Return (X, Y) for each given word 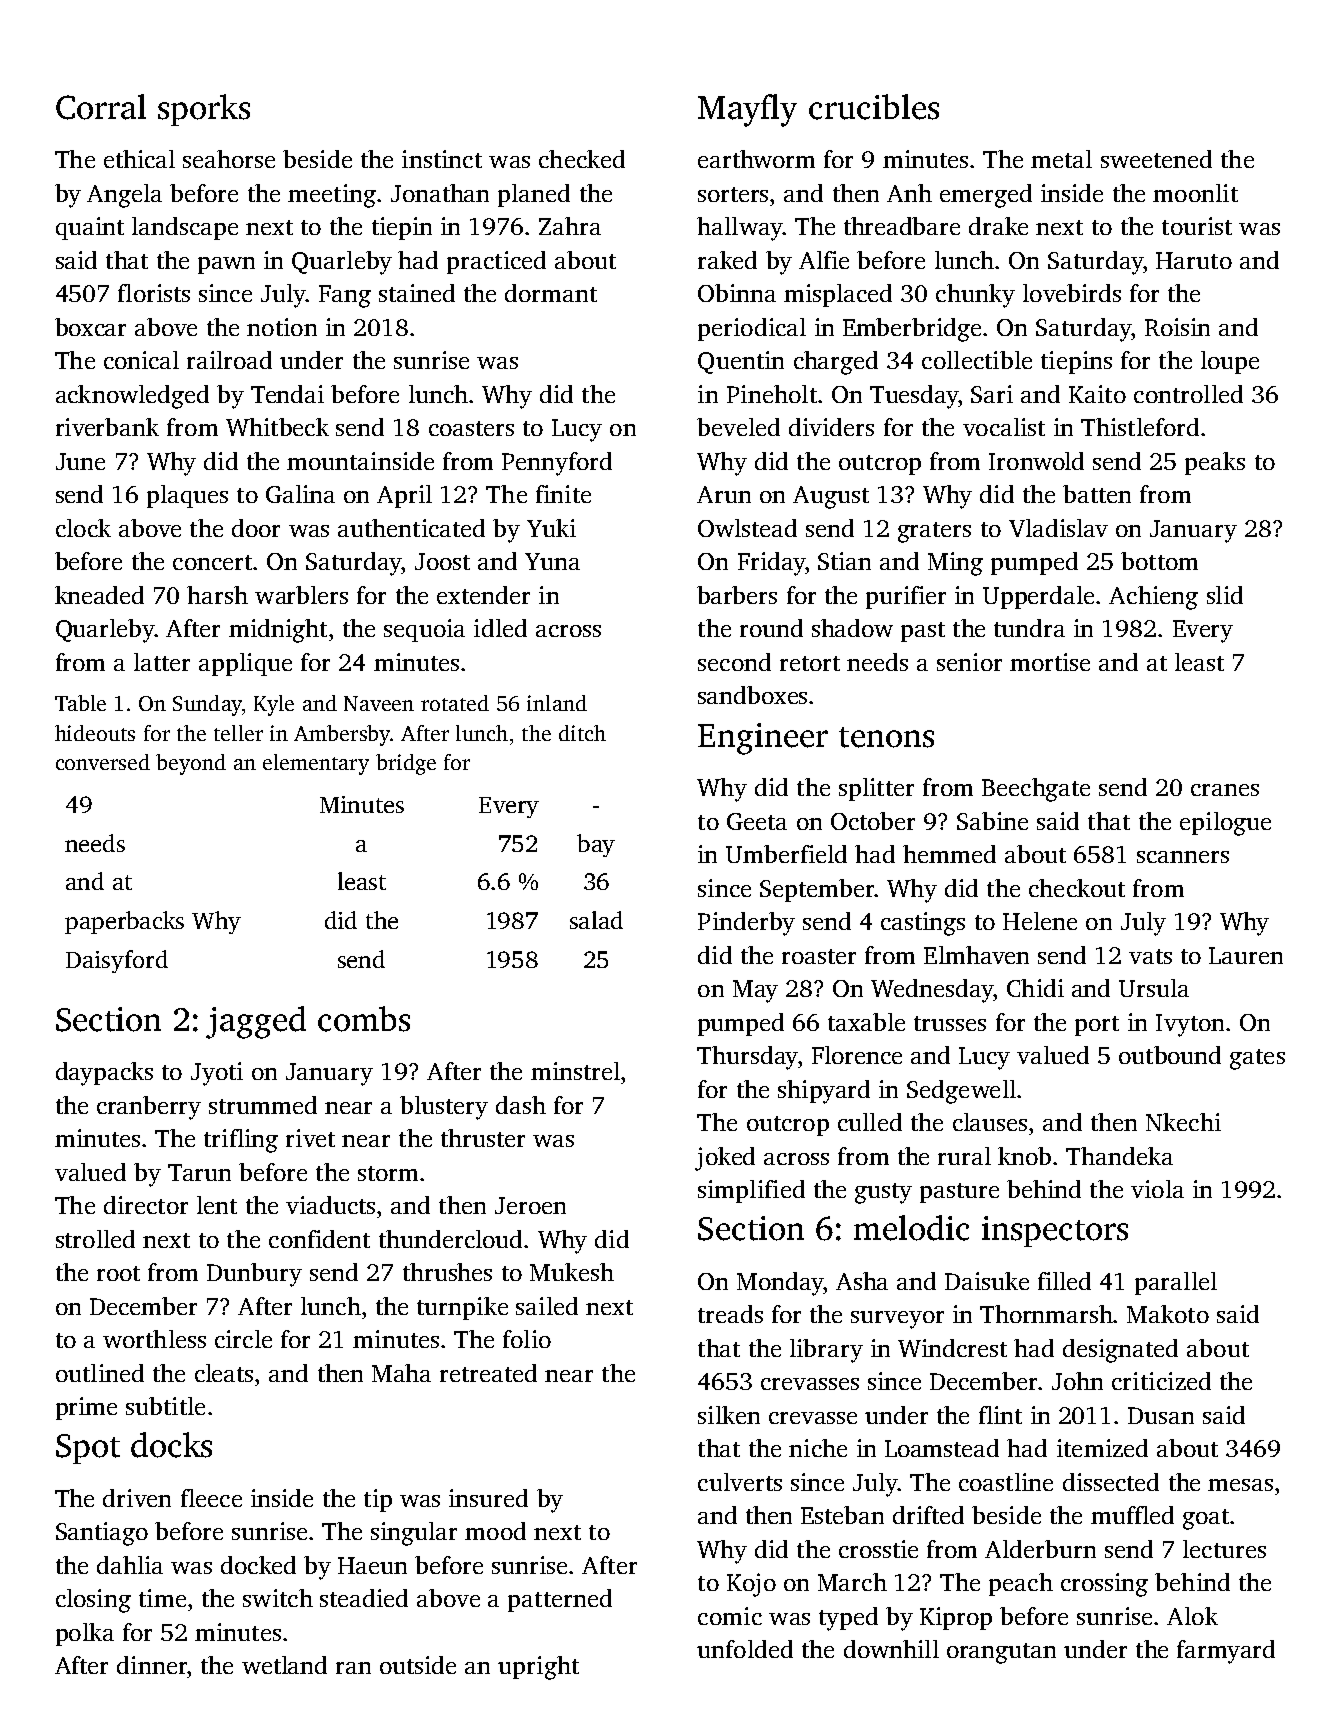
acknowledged (132, 397)
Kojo (751, 1585)
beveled (738, 427)
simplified (751, 1191)
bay (596, 845)
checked (582, 159)
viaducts (330, 1205)
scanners (1183, 857)
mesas (1240, 1485)
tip (378, 1500)
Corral (101, 107)
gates (1257, 1059)
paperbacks (124, 922)
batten (1097, 494)
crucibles (874, 107)
